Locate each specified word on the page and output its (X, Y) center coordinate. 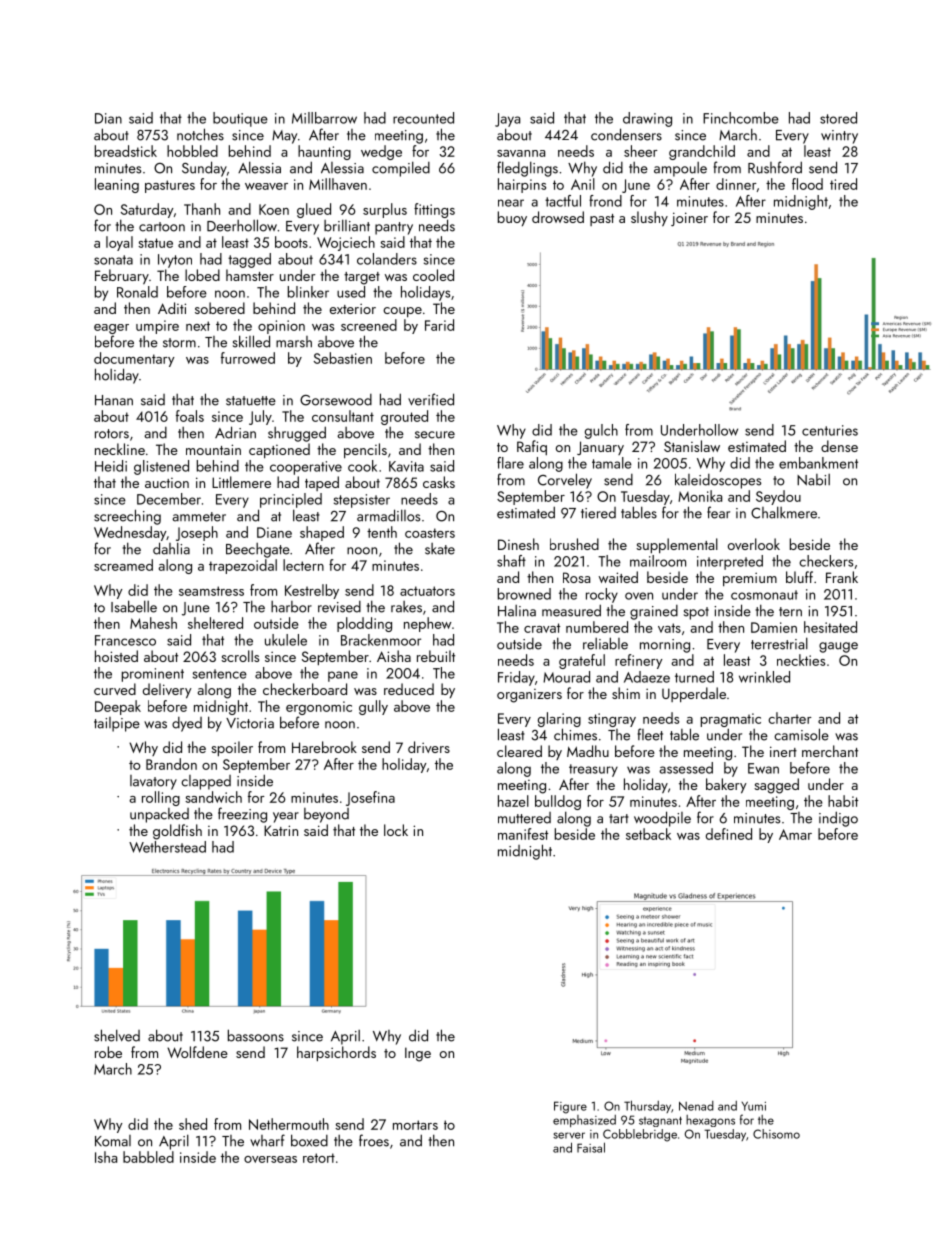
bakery (726, 786)
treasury (593, 770)
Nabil (813, 480)
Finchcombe (741, 118)
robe (108, 1052)
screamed (123, 565)
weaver (266, 186)
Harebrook (324, 747)
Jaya (507, 120)
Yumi (754, 1106)
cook (362, 466)
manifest (523, 834)
